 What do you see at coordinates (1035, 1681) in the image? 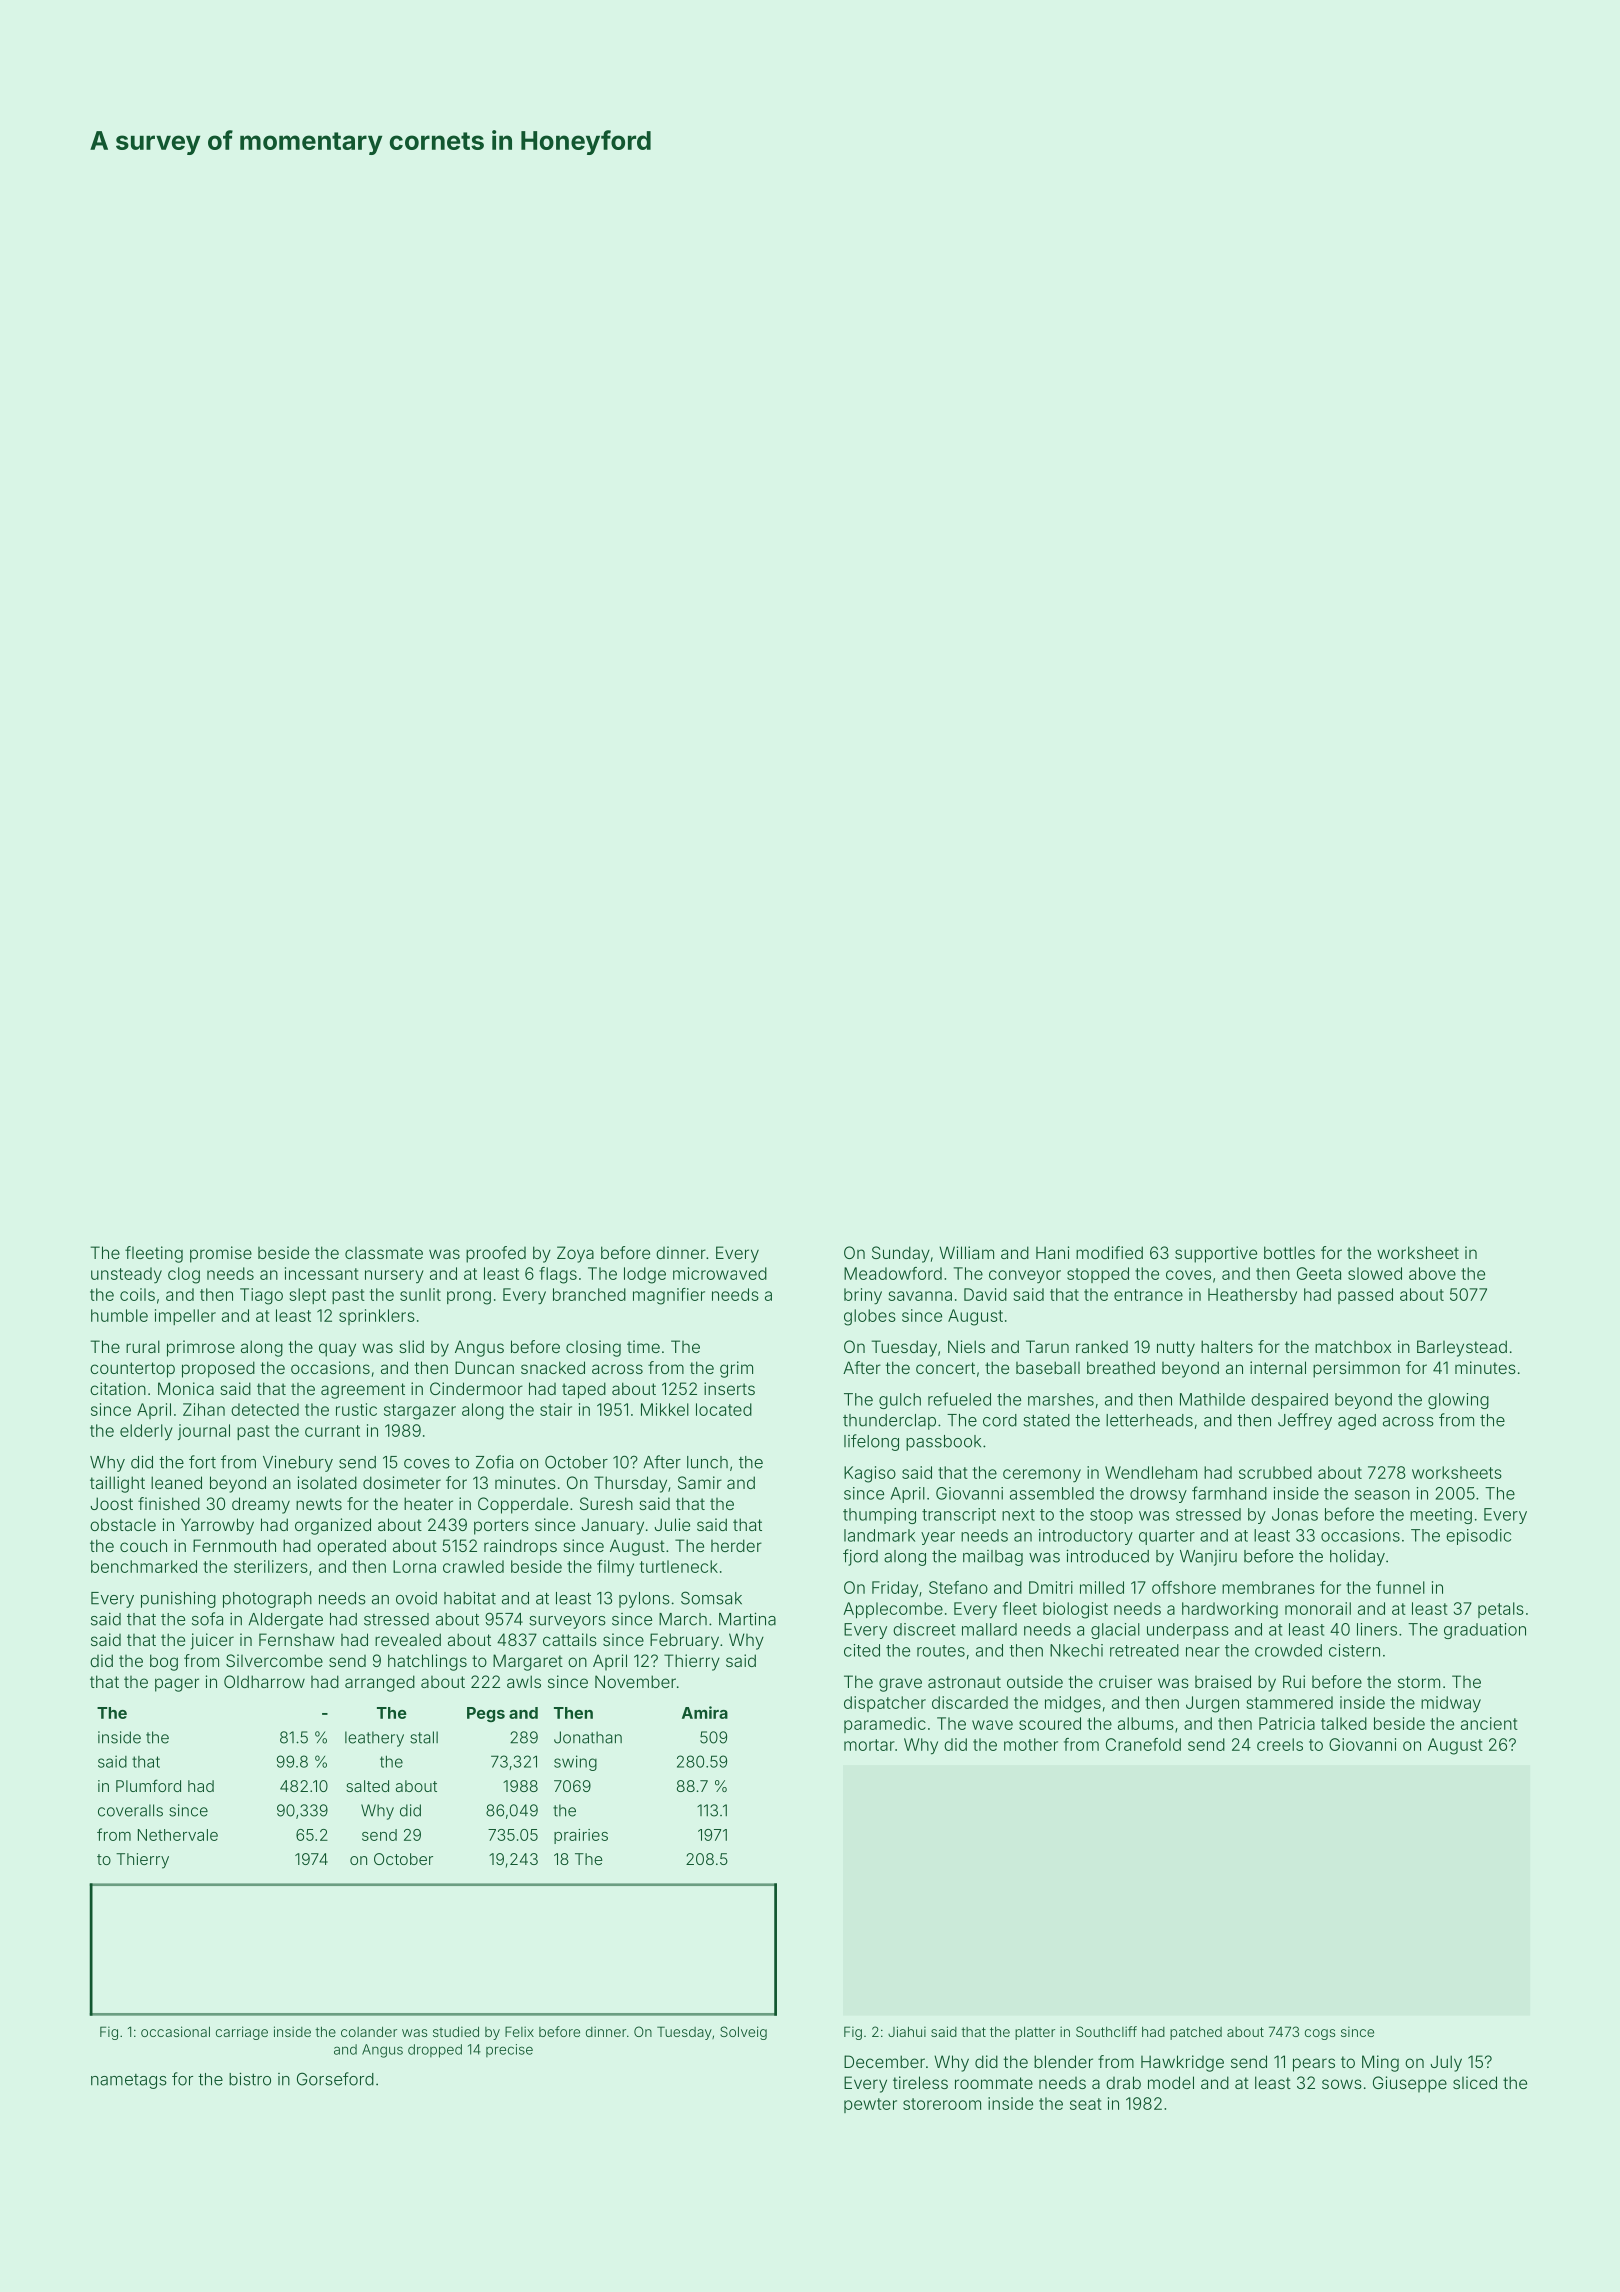
I see `outside` at bounding box center [1035, 1681].
